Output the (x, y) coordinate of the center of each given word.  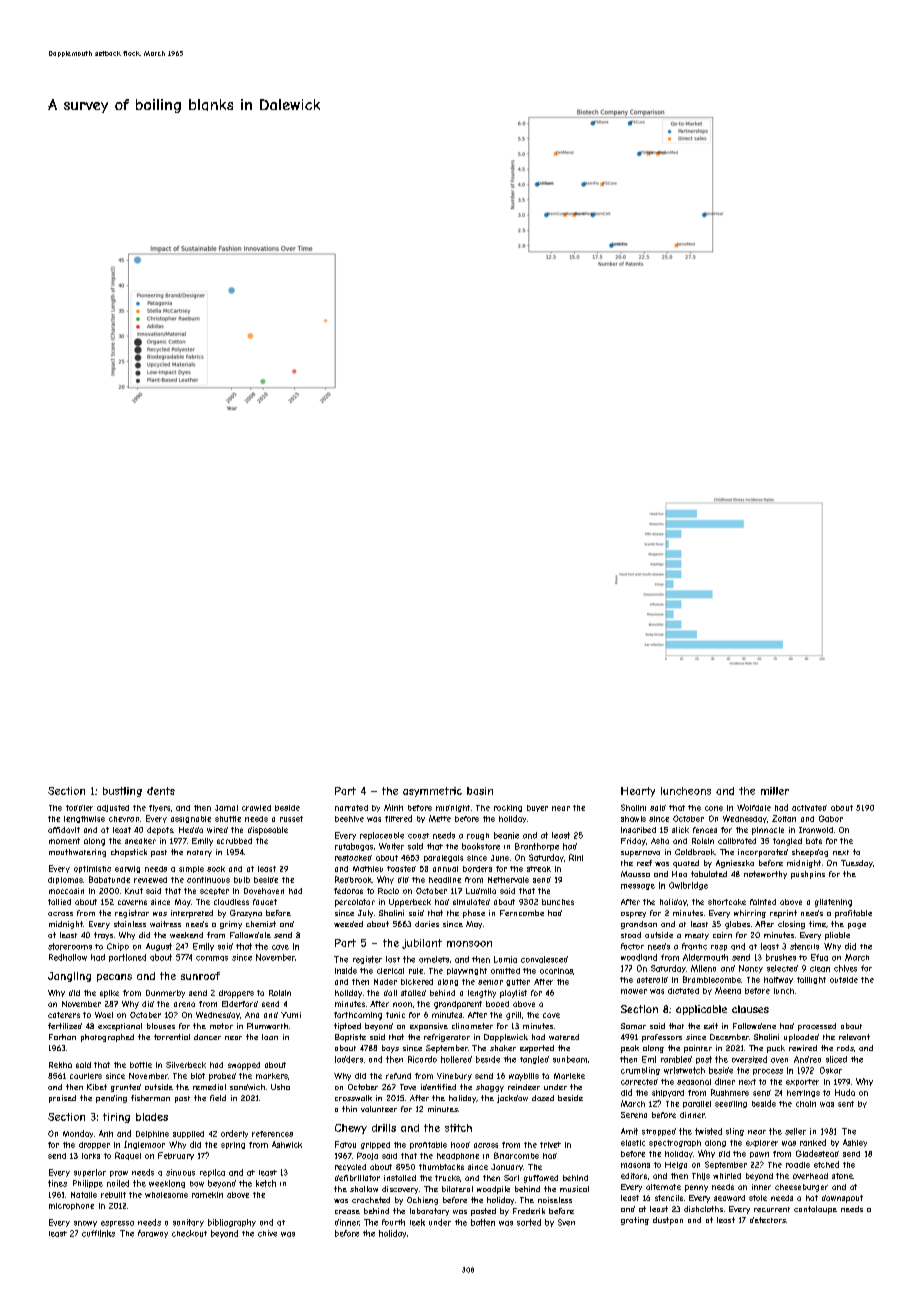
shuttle (228, 819)
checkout (189, 1233)
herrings (803, 1093)
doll (390, 993)
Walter (391, 846)
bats (814, 841)
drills (384, 1128)
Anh (106, 1133)
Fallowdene (754, 1026)
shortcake (727, 902)
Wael (104, 1015)
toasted (401, 869)
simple (191, 869)
